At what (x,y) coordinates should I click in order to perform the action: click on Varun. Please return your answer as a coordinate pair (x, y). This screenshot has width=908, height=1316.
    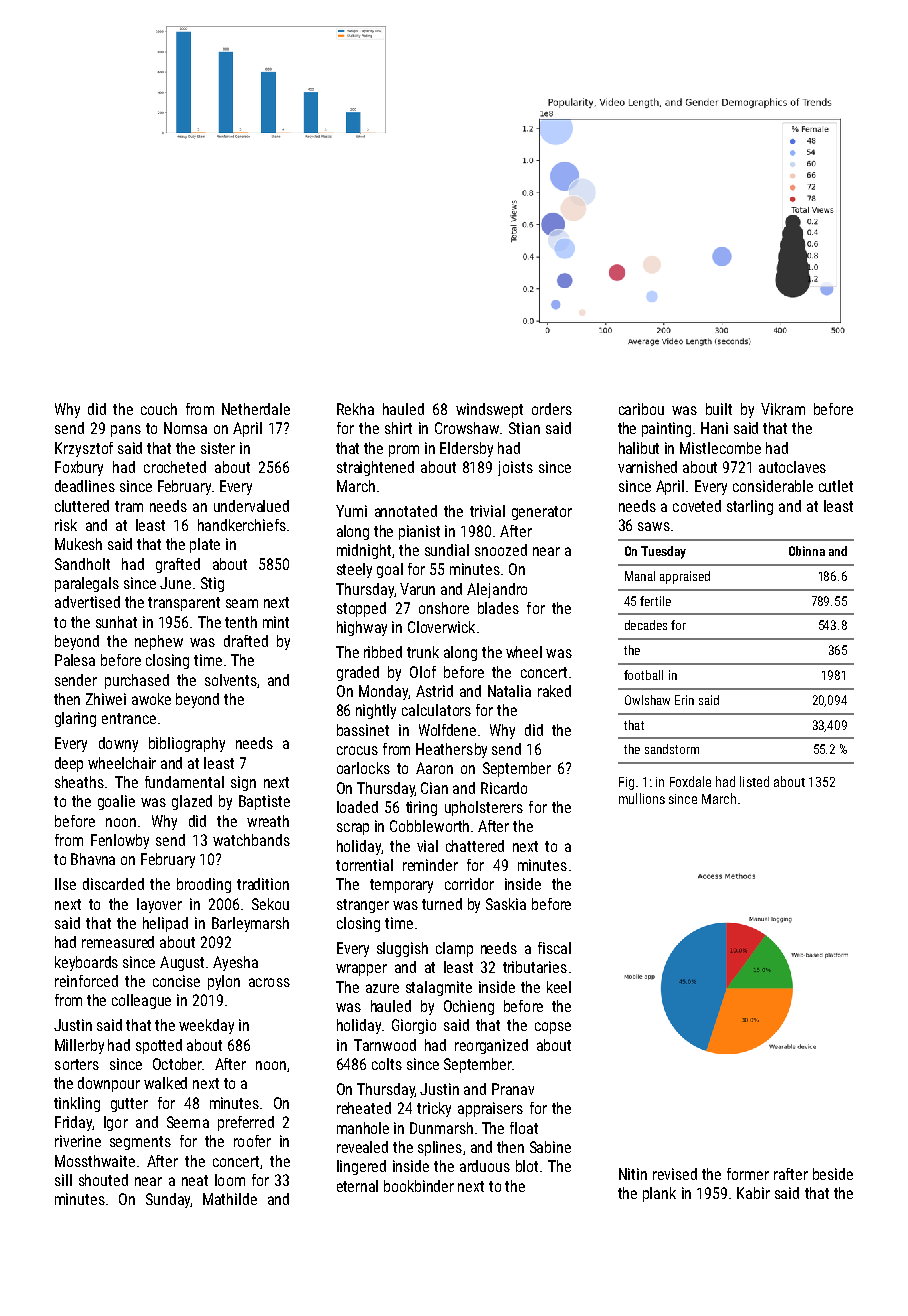
    Looking at the image, I should click on (417, 589).
